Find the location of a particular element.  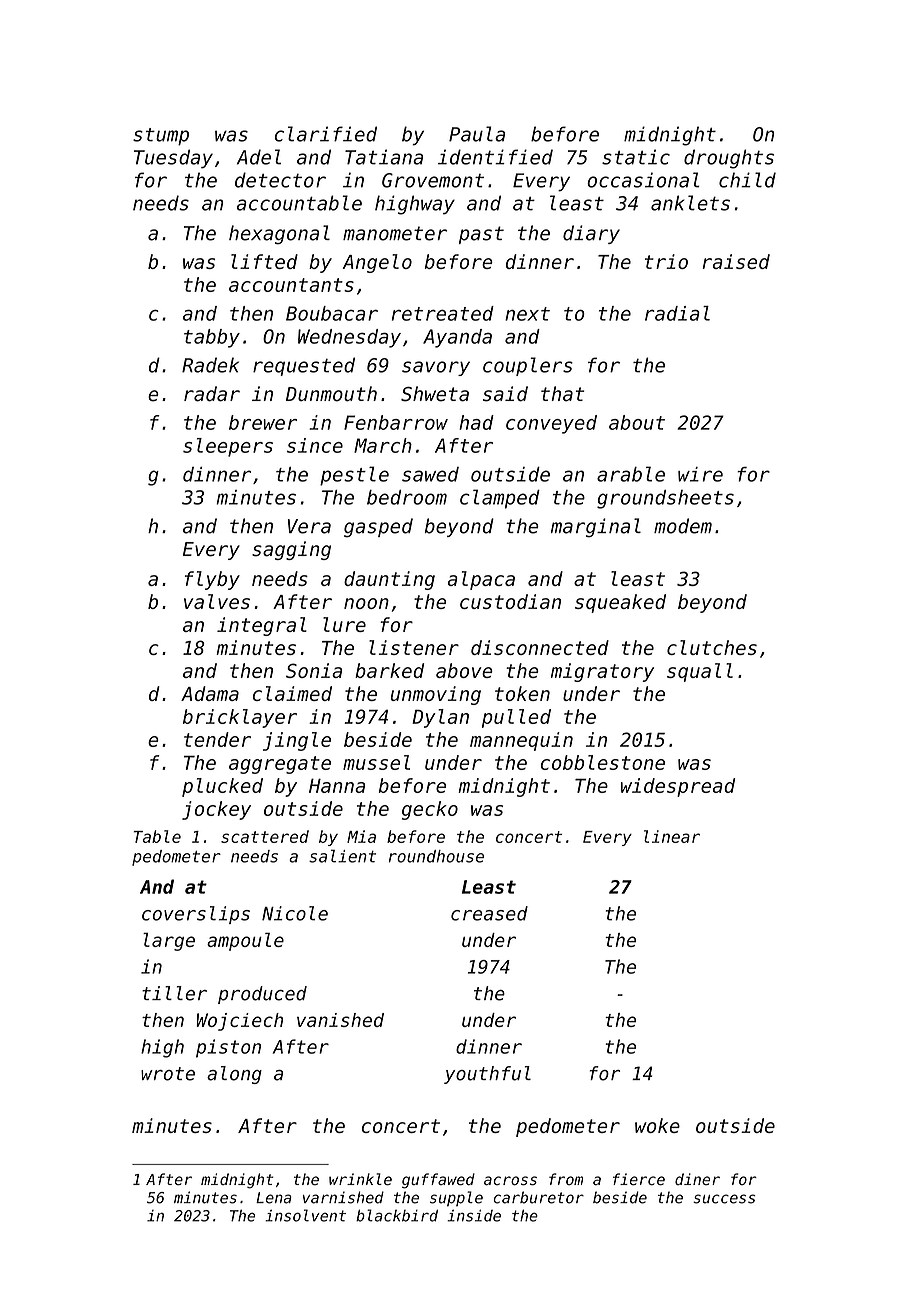

droughts is located at coordinates (729, 159).
